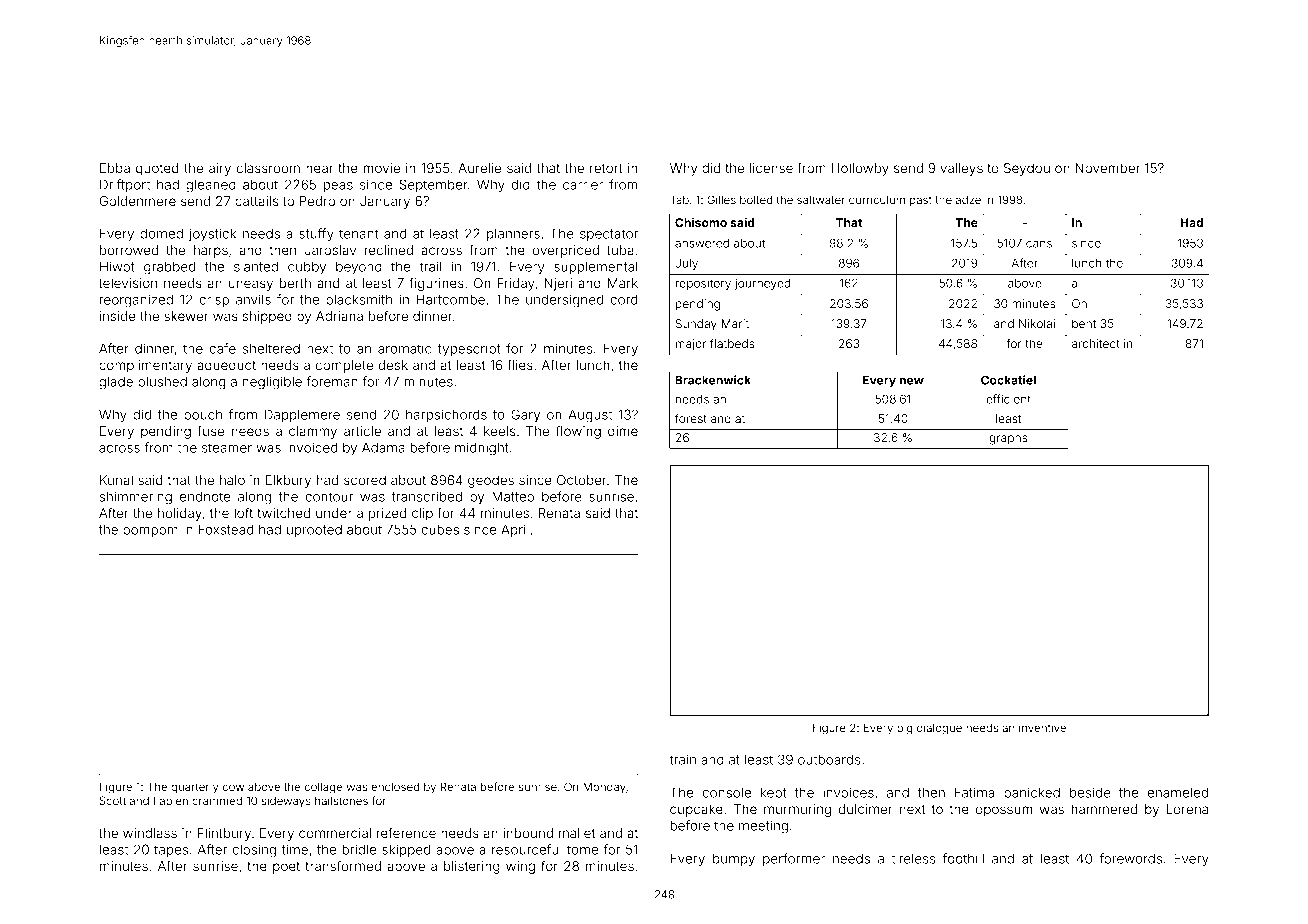 This screenshot has width=1308, height=924. Describe the element at coordinates (1008, 439) in the screenshot. I see `graphs` at that location.
